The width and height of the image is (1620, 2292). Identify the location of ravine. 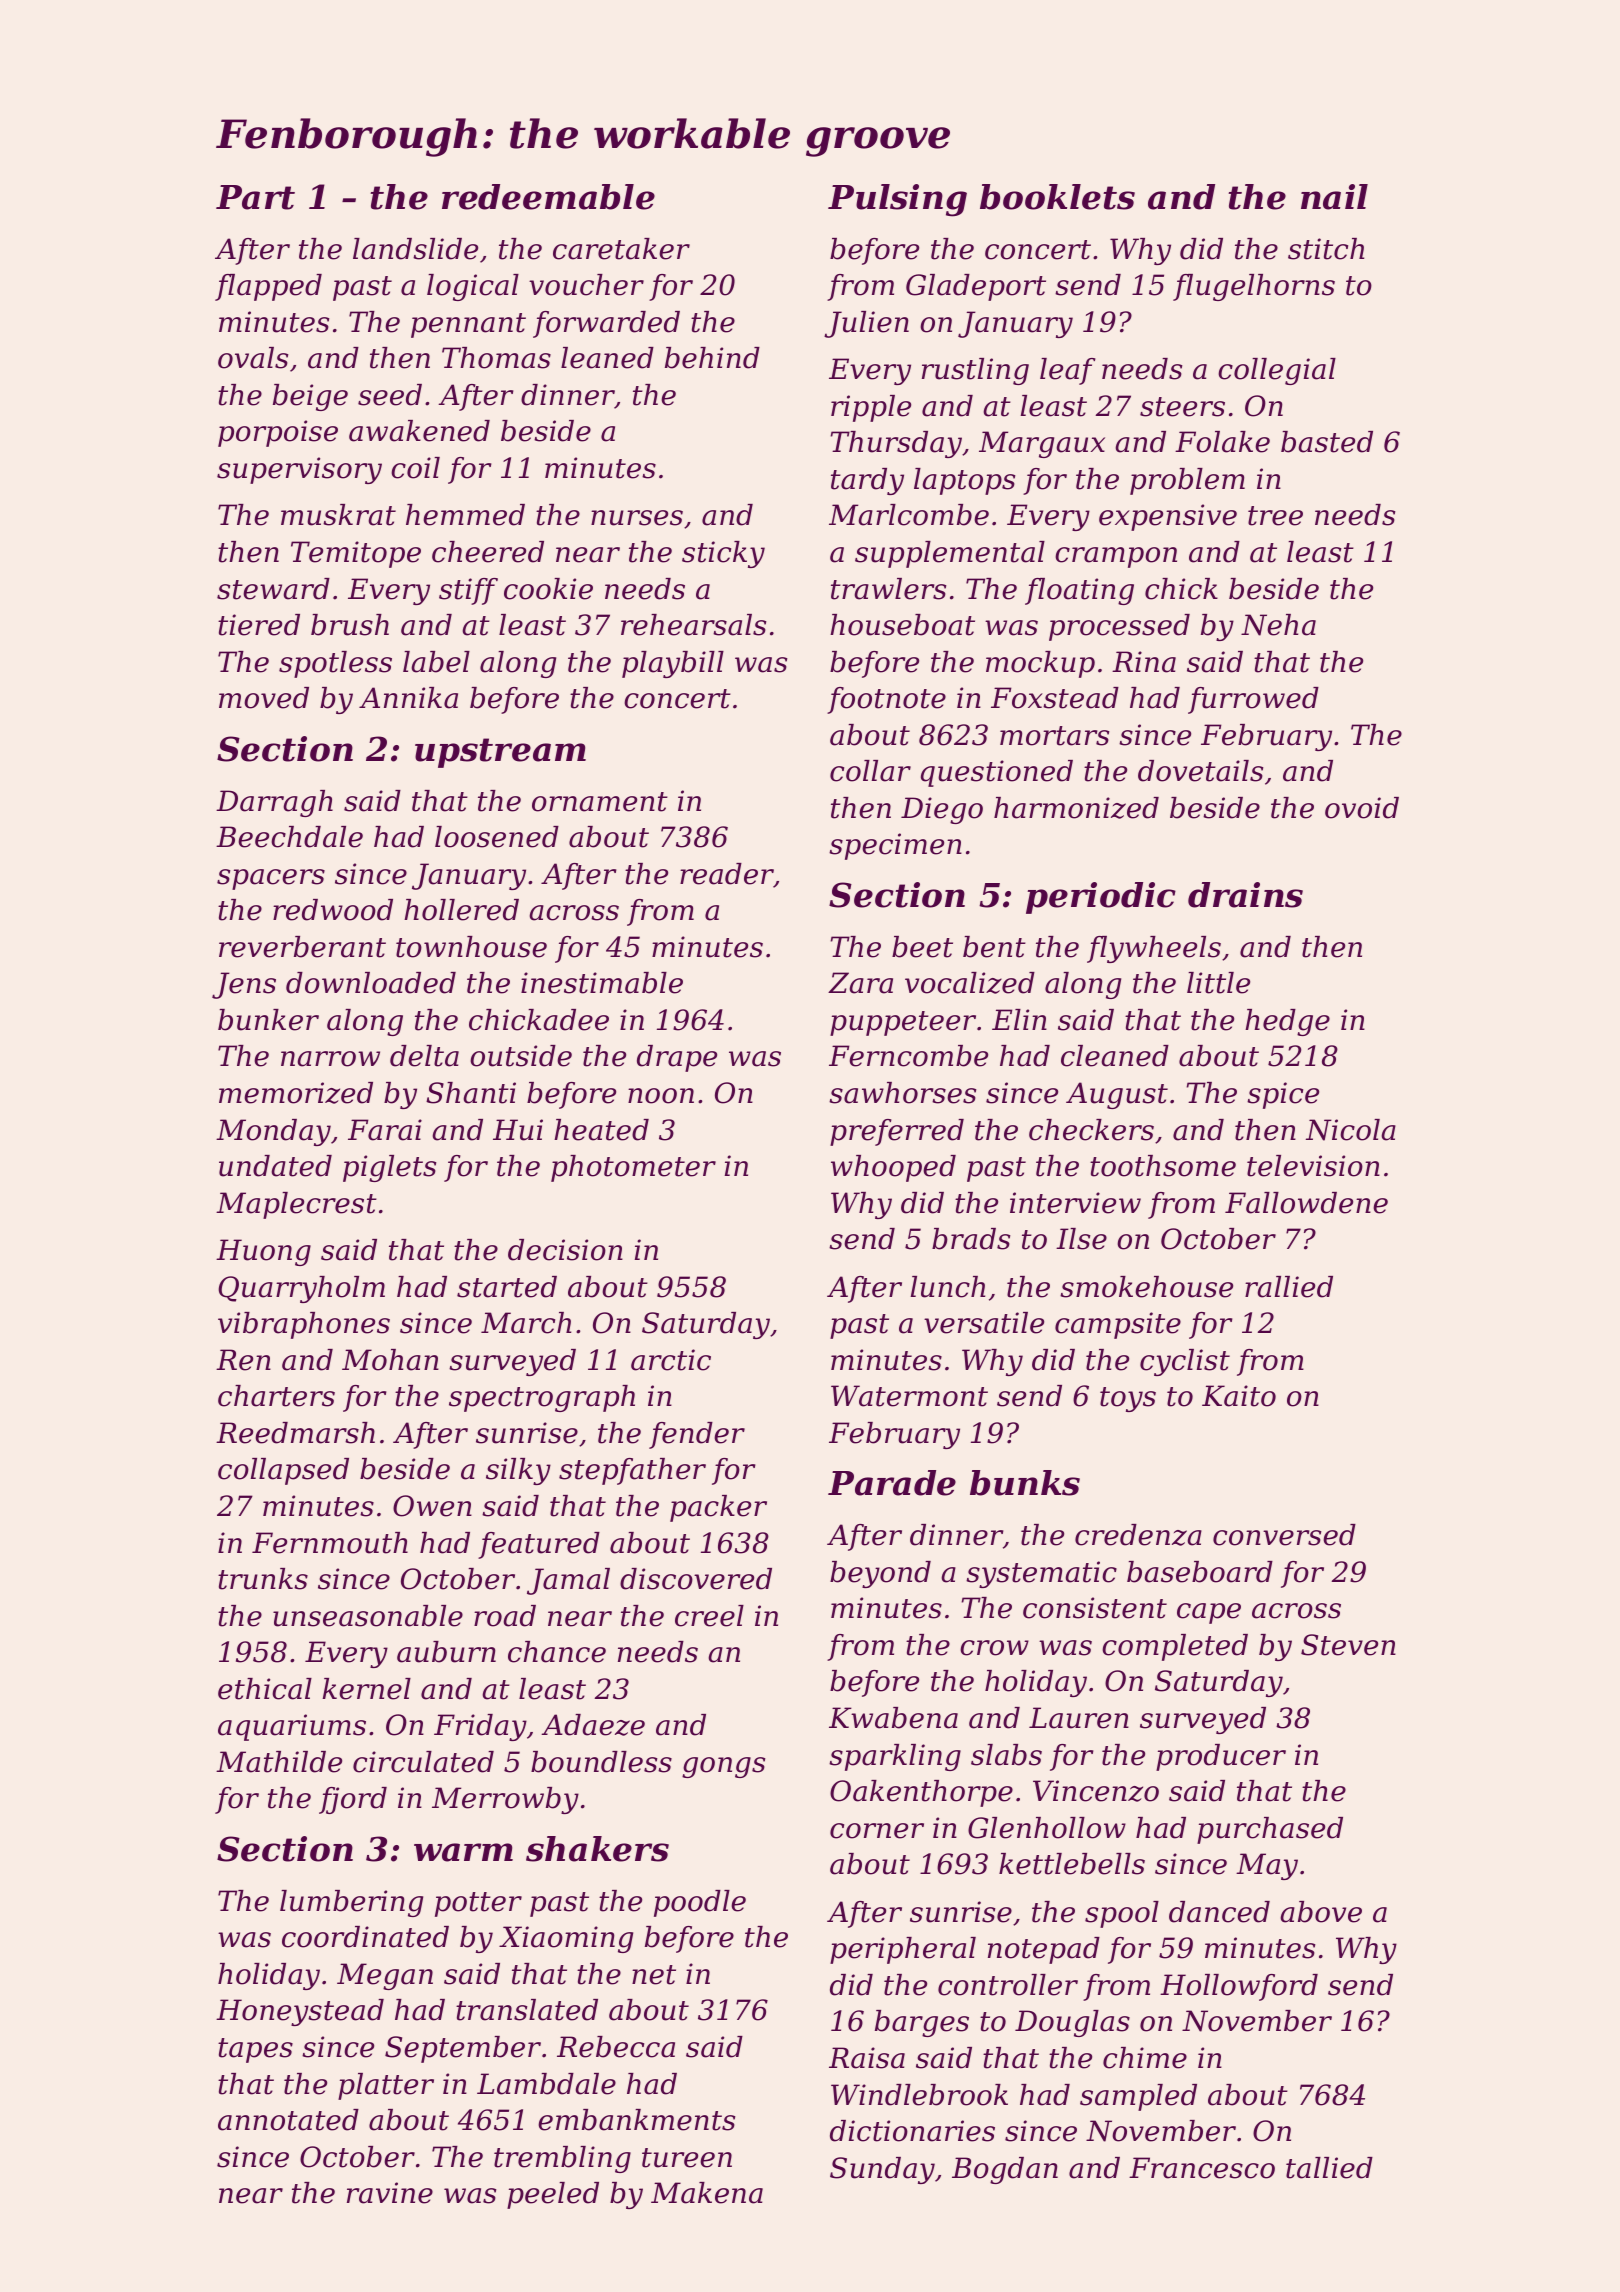
(390, 2193).
